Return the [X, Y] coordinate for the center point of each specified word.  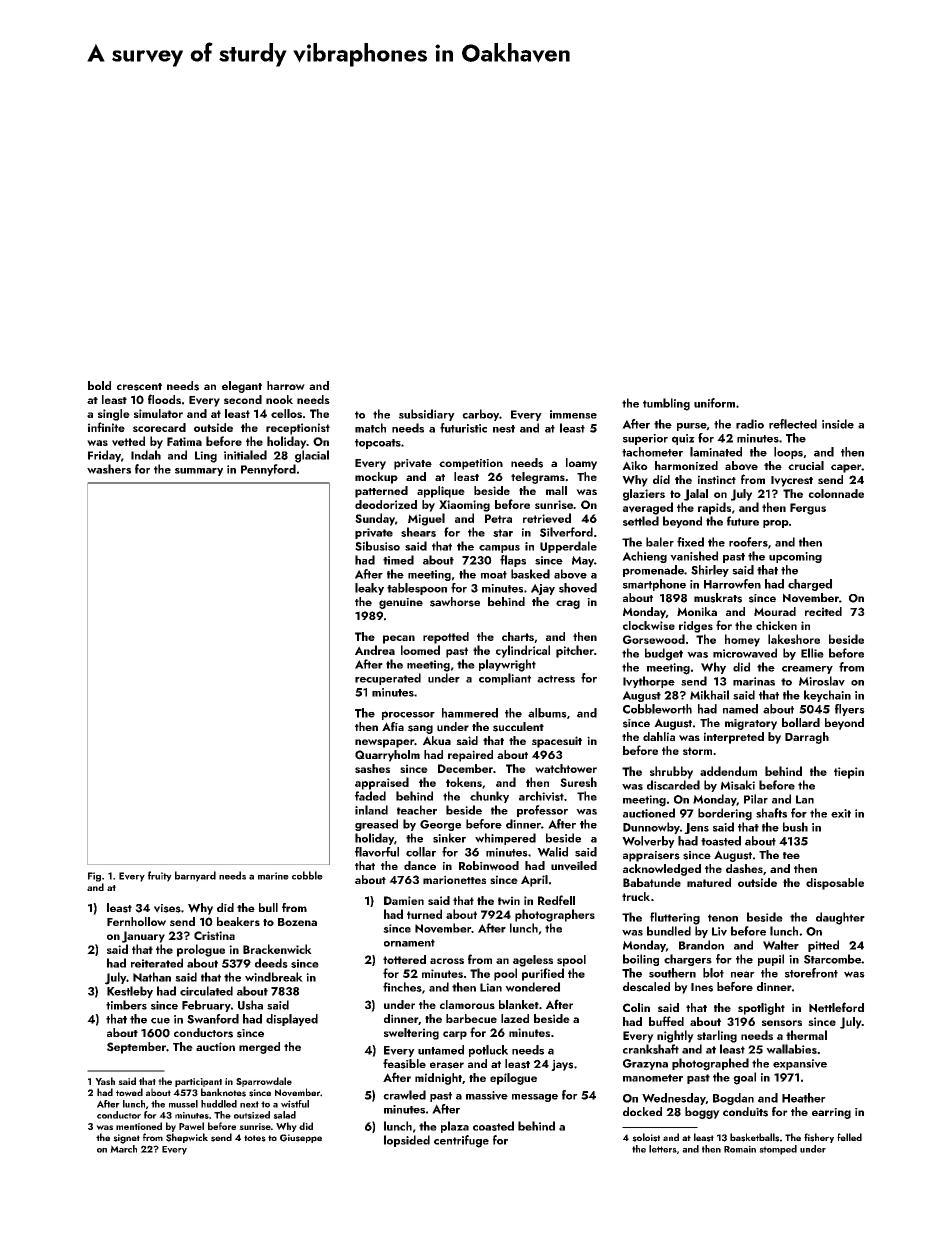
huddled [219, 1104]
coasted [493, 1126]
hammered [470, 713]
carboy [480, 415]
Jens [696, 828]
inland [371, 810]
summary [199, 472]
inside [838, 424]
